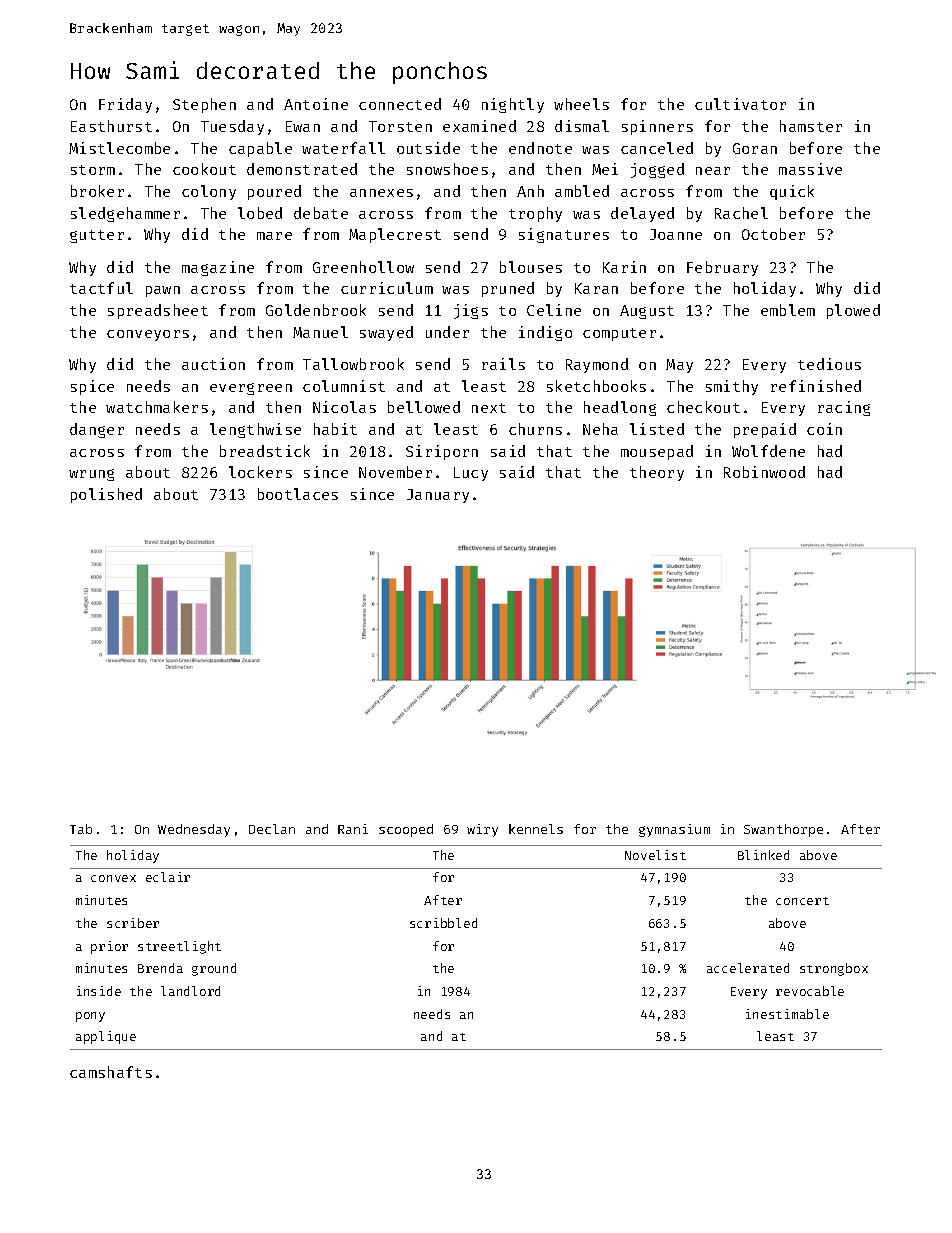 This page has height=1233, width=952. Describe the element at coordinates (274, 192) in the page. I see `poured` at that location.
